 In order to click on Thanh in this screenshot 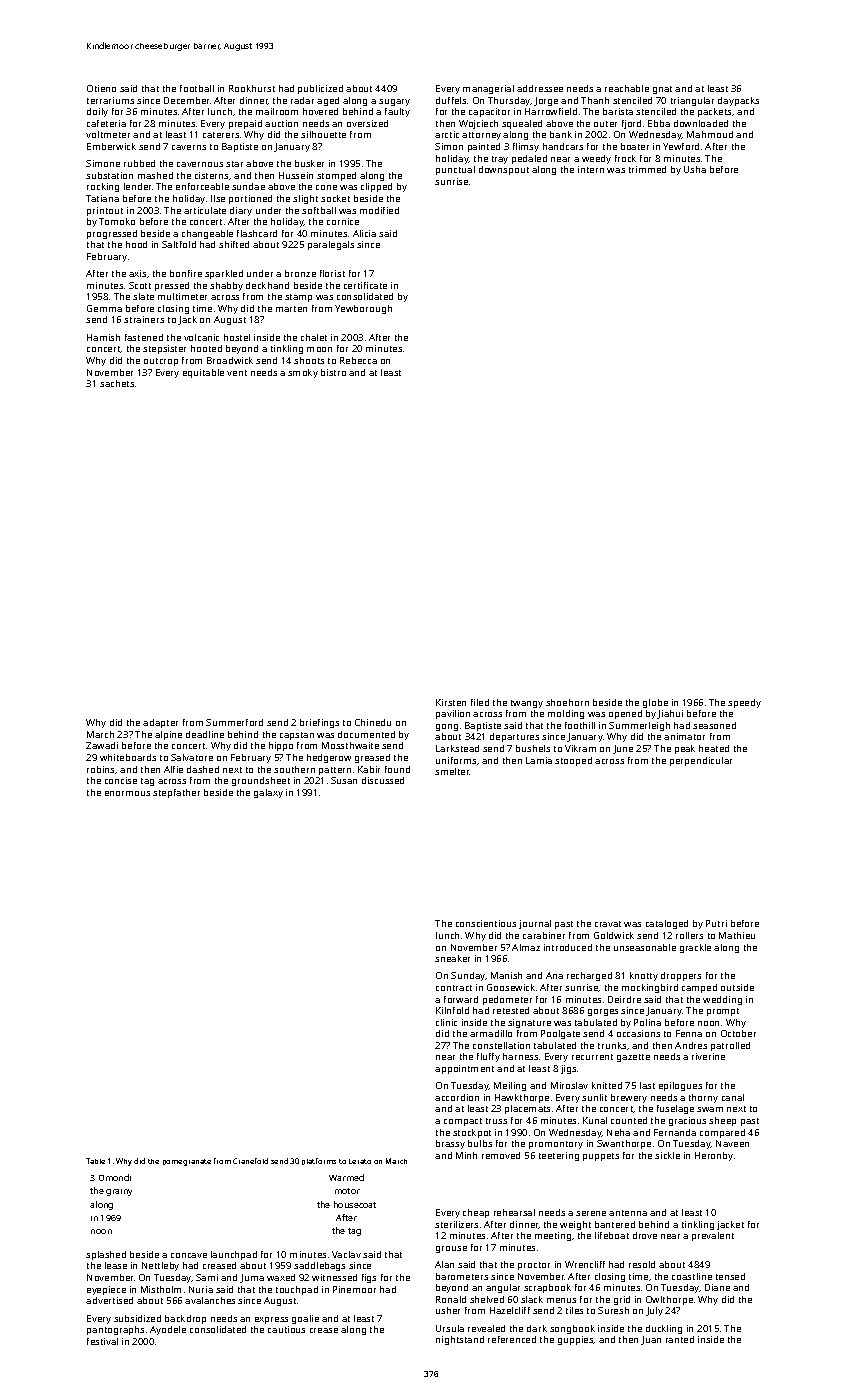, I will do `click(595, 100)`.
